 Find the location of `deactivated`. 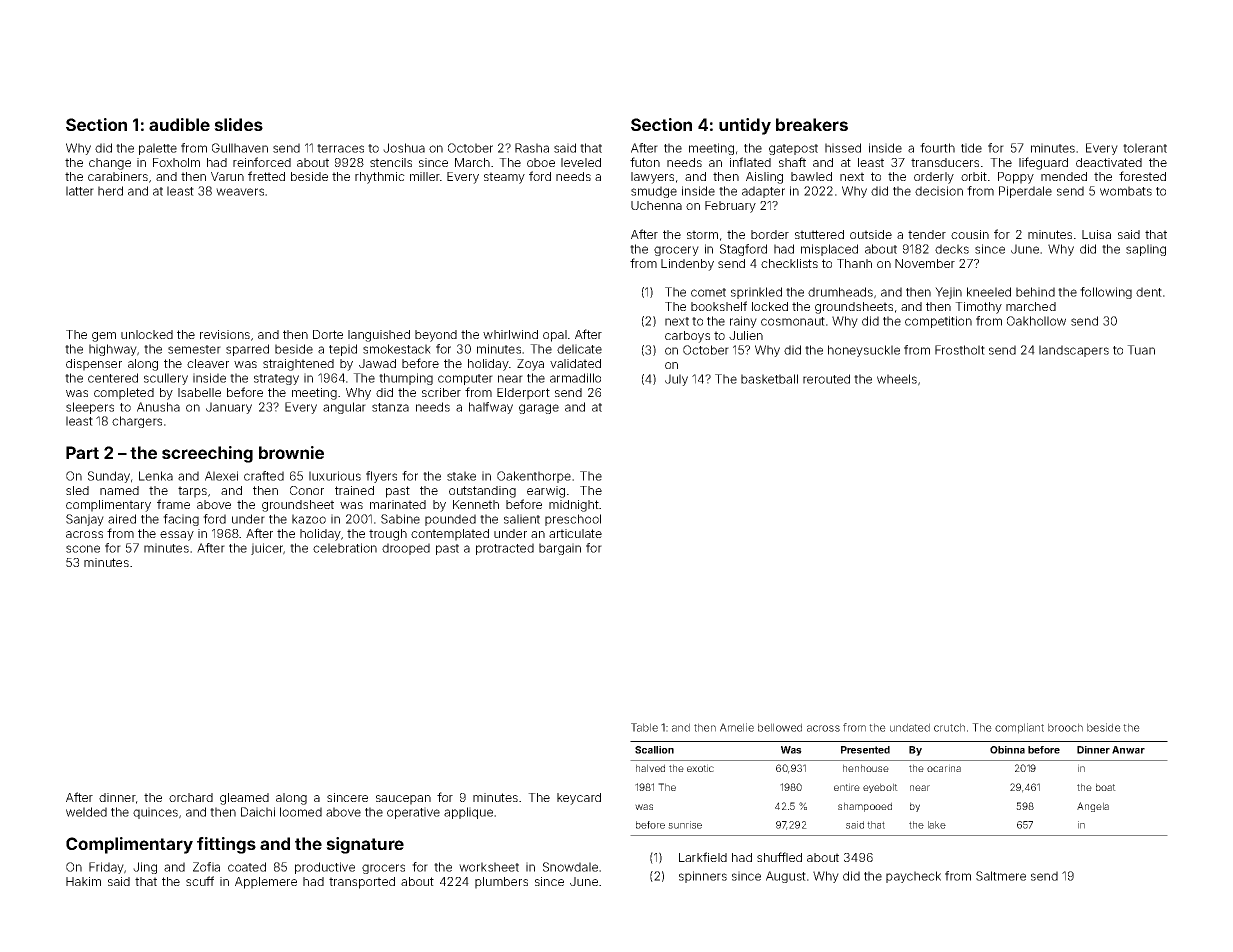

deactivated is located at coordinates (1109, 162).
